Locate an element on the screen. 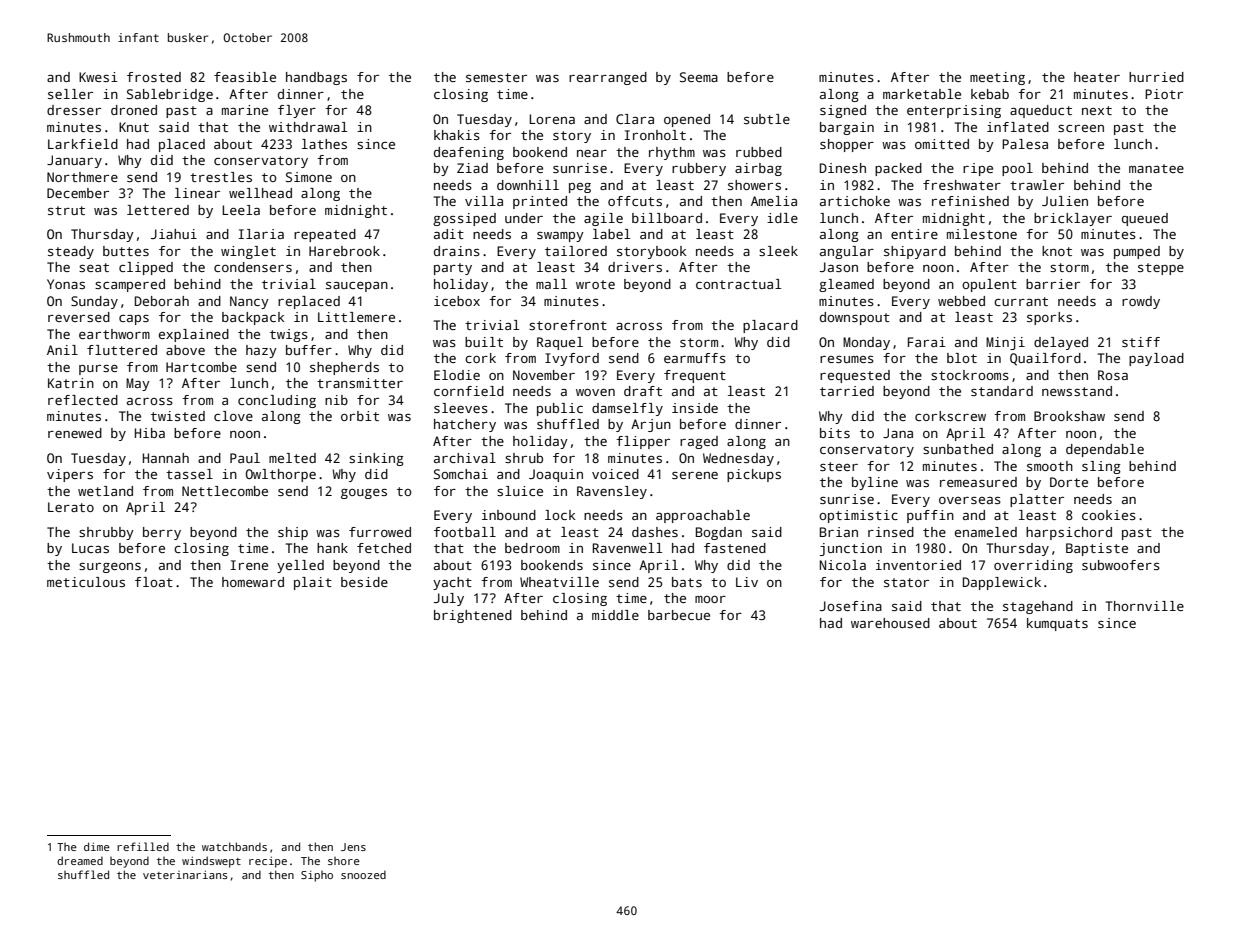  icebox is located at coordinates (457, 301).
